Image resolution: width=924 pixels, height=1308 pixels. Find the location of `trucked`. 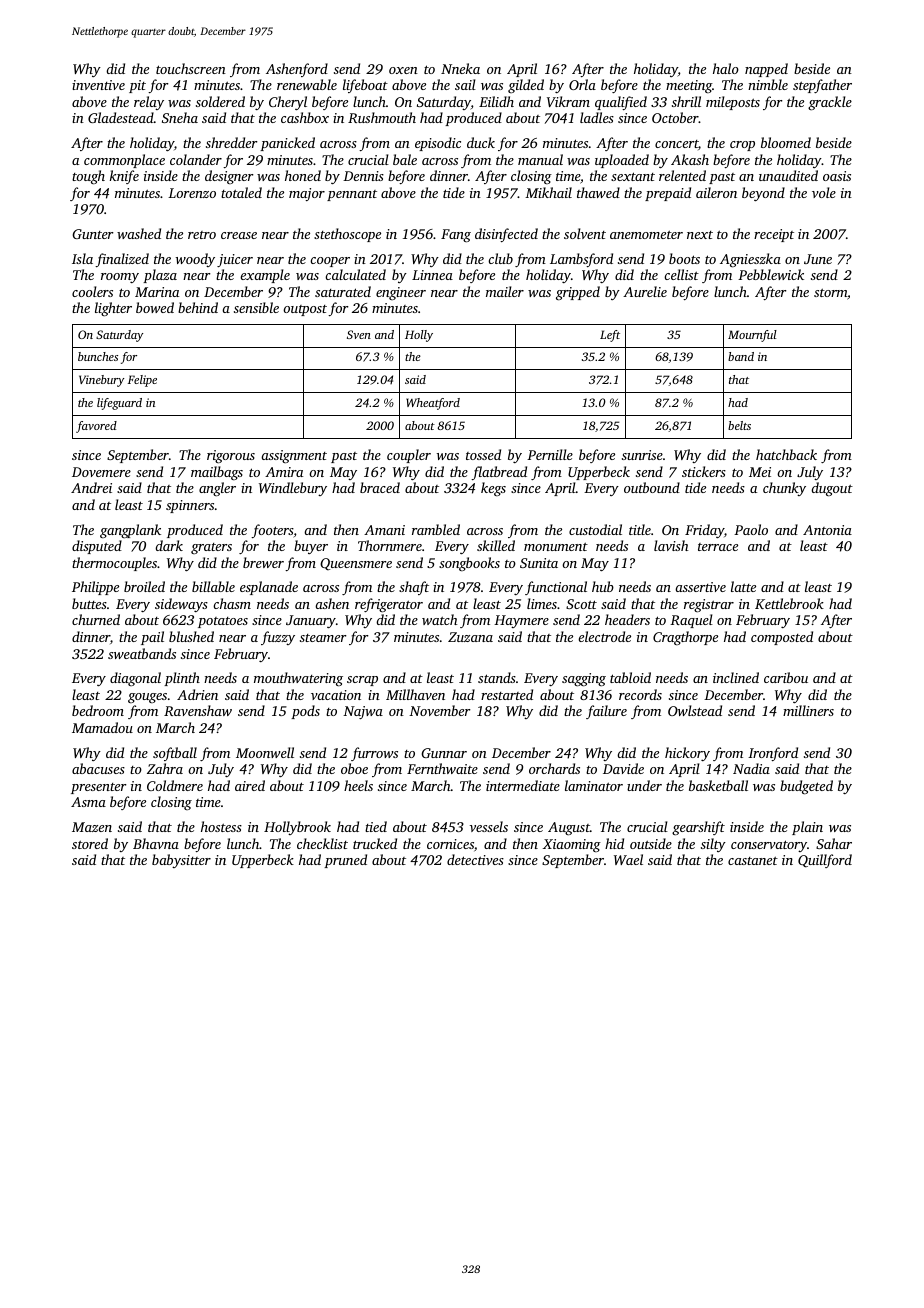

trucked is located at coordinates (375, 843).
